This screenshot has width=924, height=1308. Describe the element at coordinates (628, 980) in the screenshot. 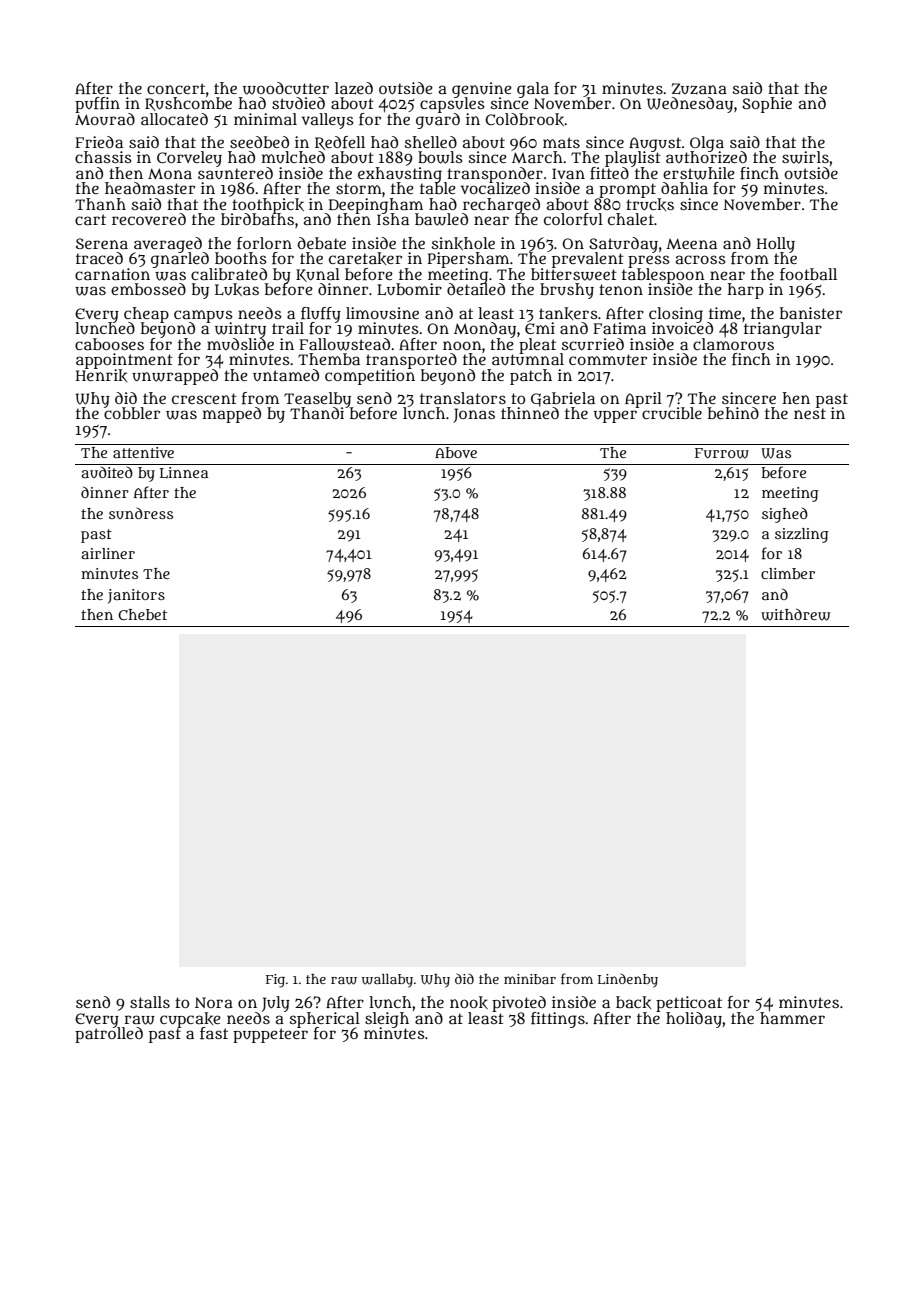

I see `Lindenby` at that location.
